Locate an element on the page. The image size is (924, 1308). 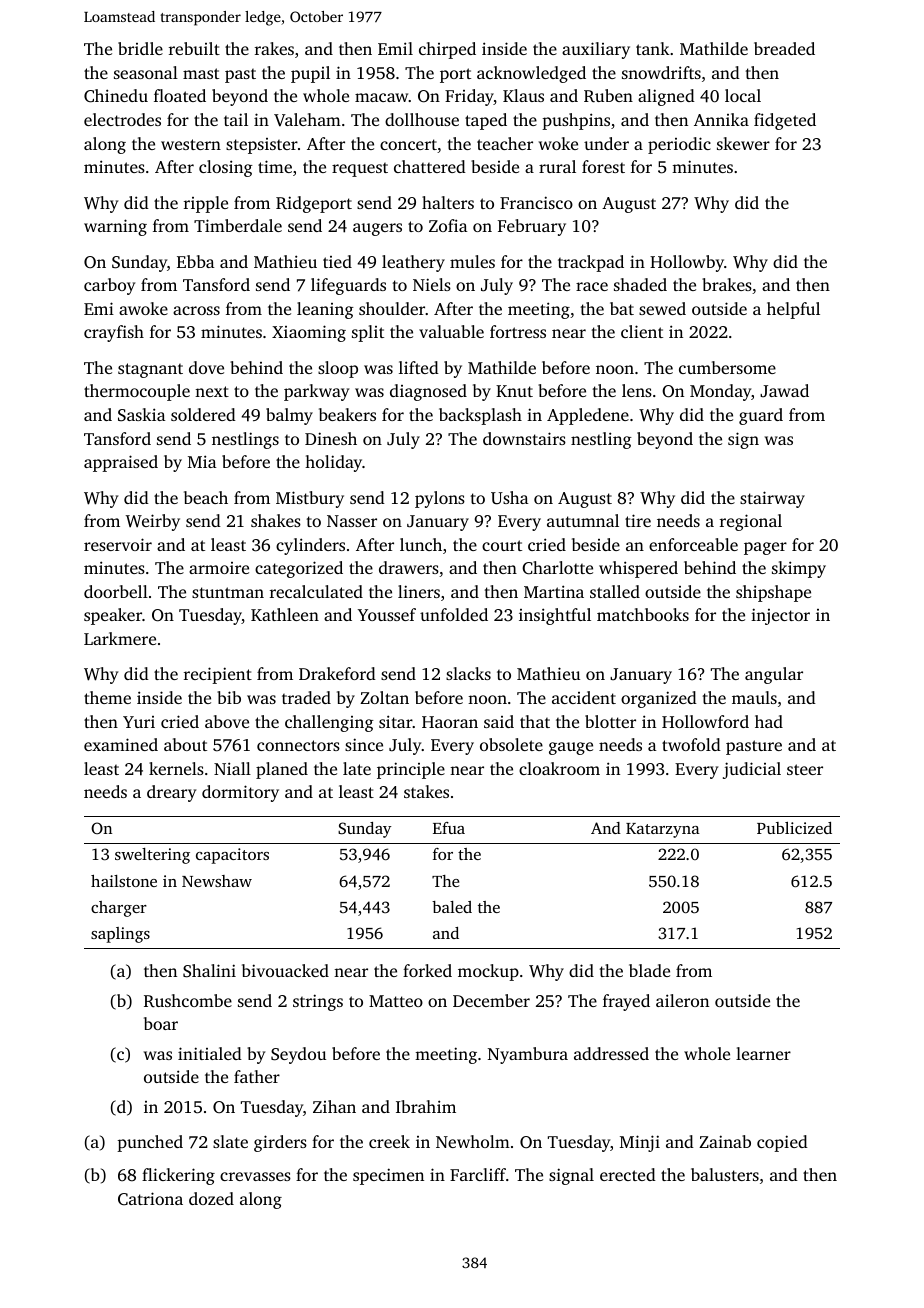
tire is located at coordinates (638, 520).
